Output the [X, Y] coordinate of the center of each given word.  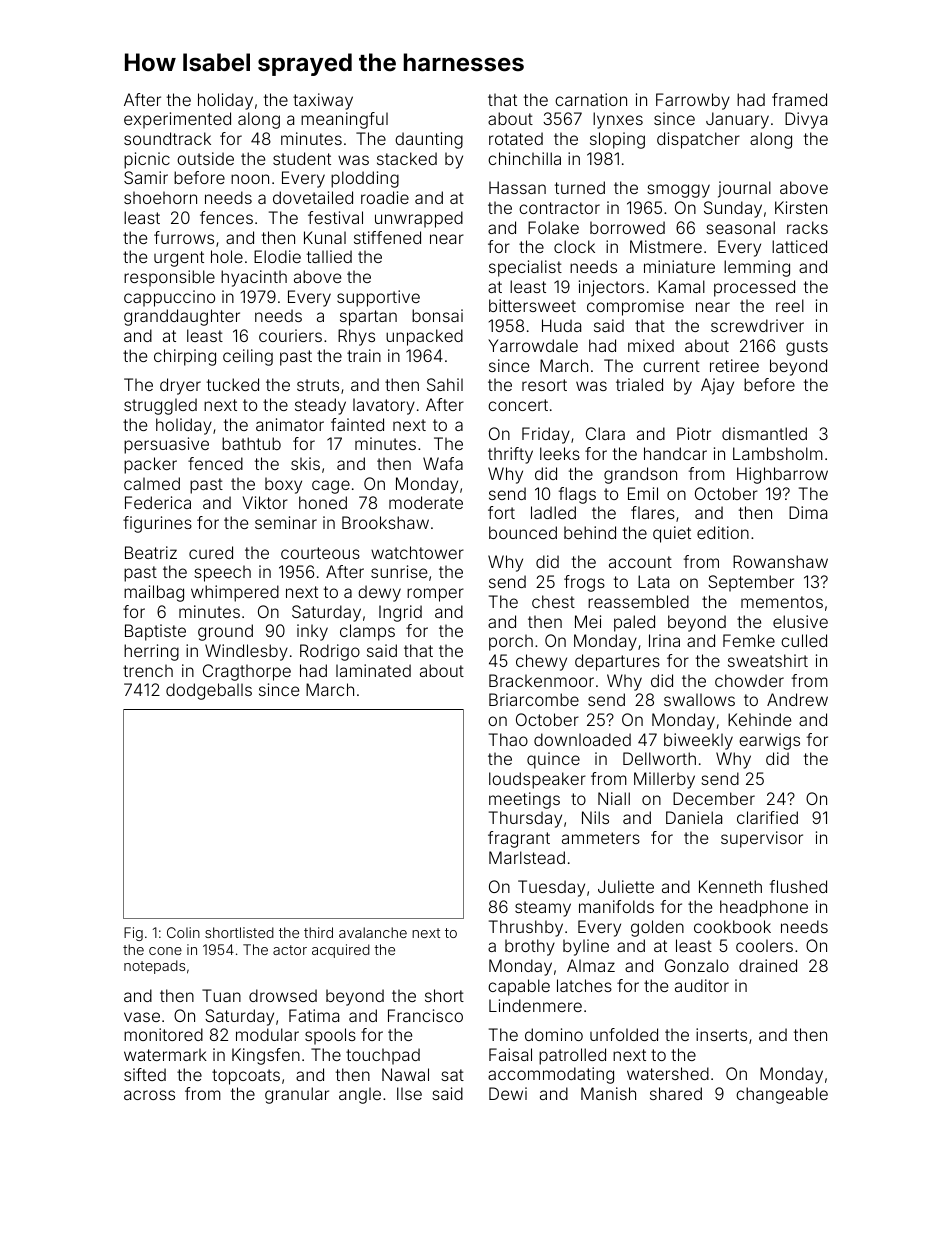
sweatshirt [768, 660]
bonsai [437, 315]
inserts [721, 1034]
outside [205, 158]
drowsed [283, 995]
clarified [767, 817]
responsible [169, 278]
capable [519, 987]
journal [744, 189]
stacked [407, 158]
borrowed [627, 227]
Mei [588, 621]
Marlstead [527, 857]
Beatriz [151, 552]
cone [165, 951]
